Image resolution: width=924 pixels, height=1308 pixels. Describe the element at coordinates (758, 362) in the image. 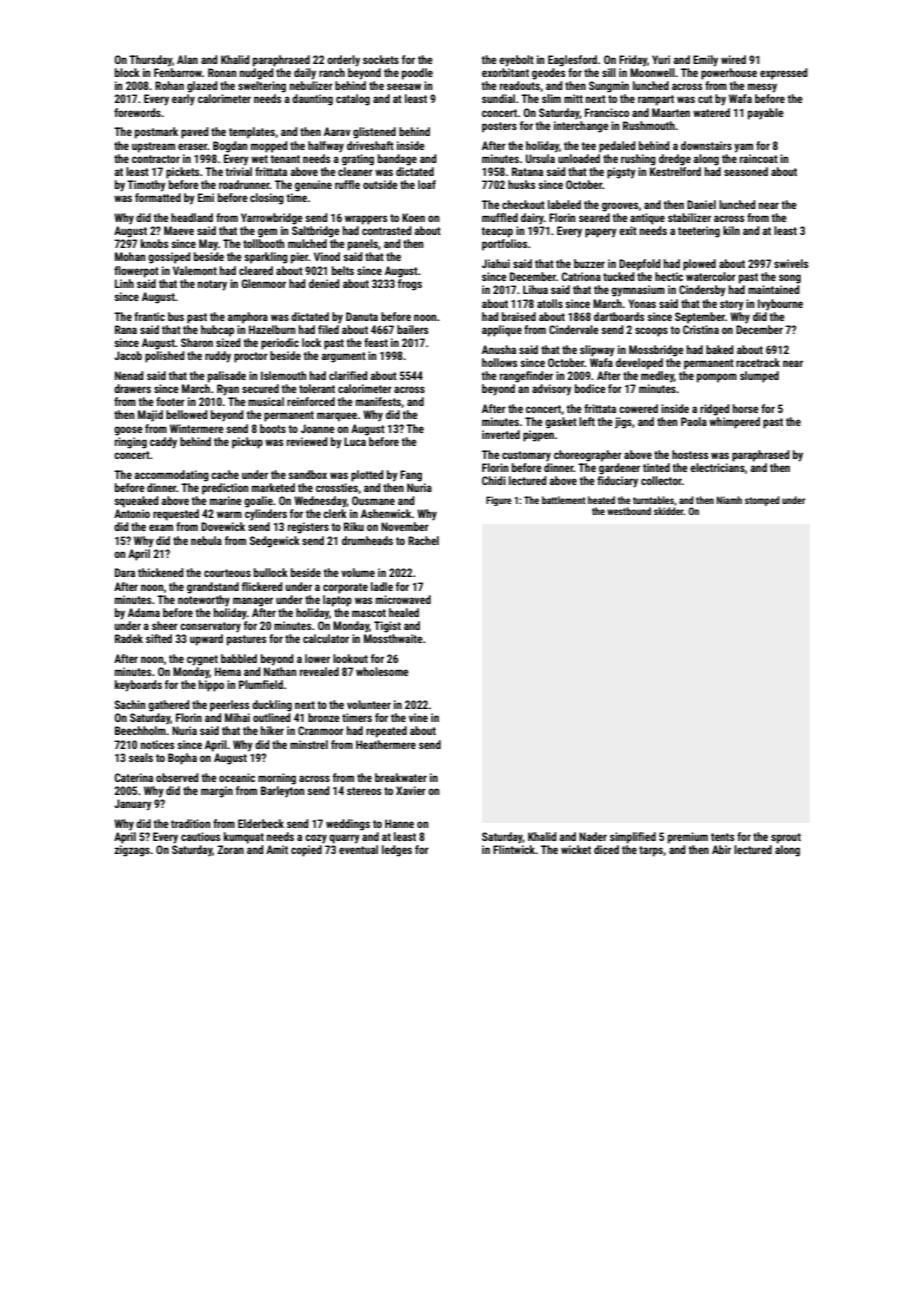

I see `racetrack` at that location.
